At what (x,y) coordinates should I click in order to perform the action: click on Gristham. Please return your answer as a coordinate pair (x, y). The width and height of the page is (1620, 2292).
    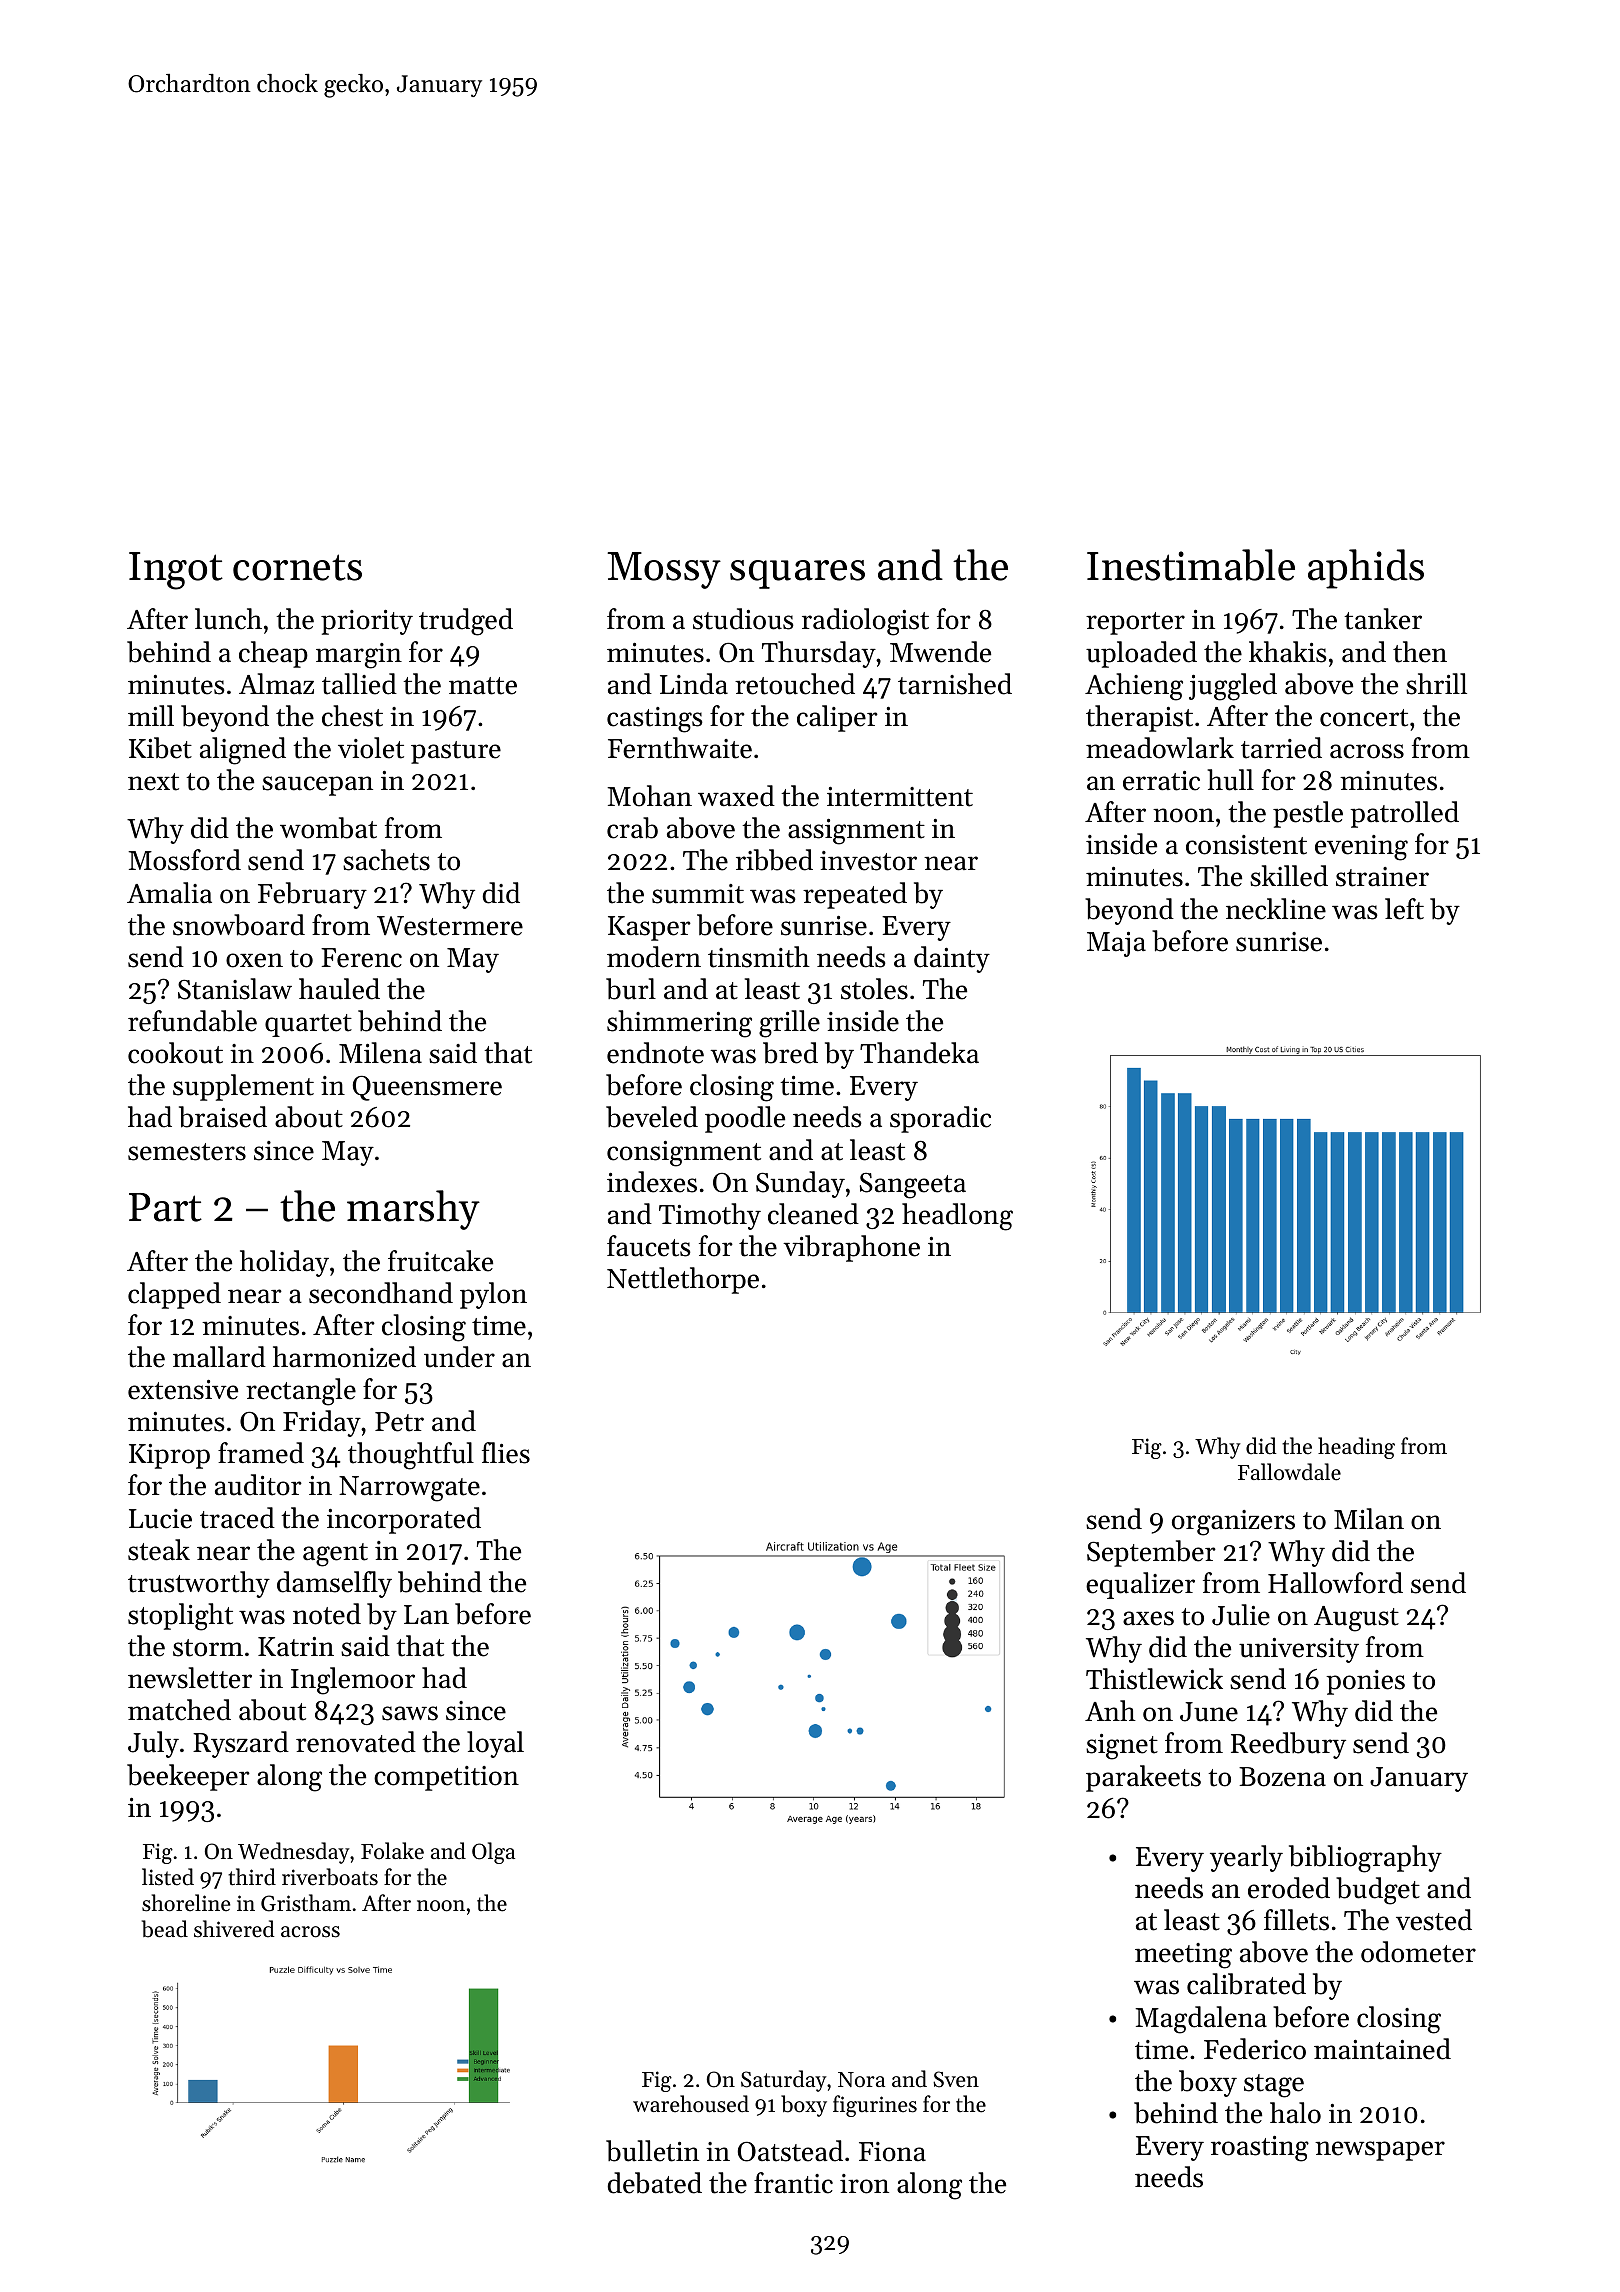
    Looking at the image, I should click on (306, 1903).
